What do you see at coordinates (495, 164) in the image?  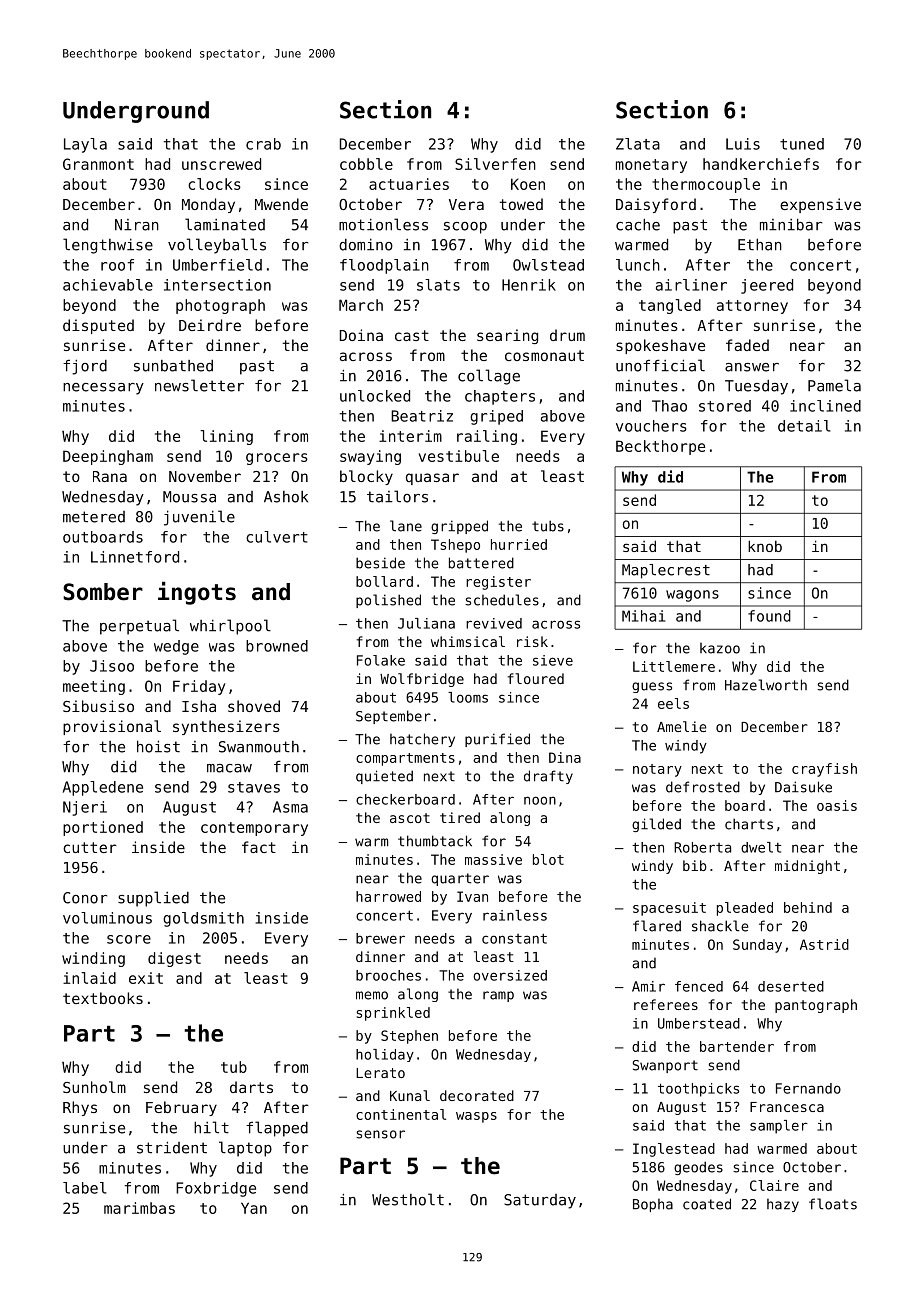 I see `Silverfen` at bounding box center [495, 164].
